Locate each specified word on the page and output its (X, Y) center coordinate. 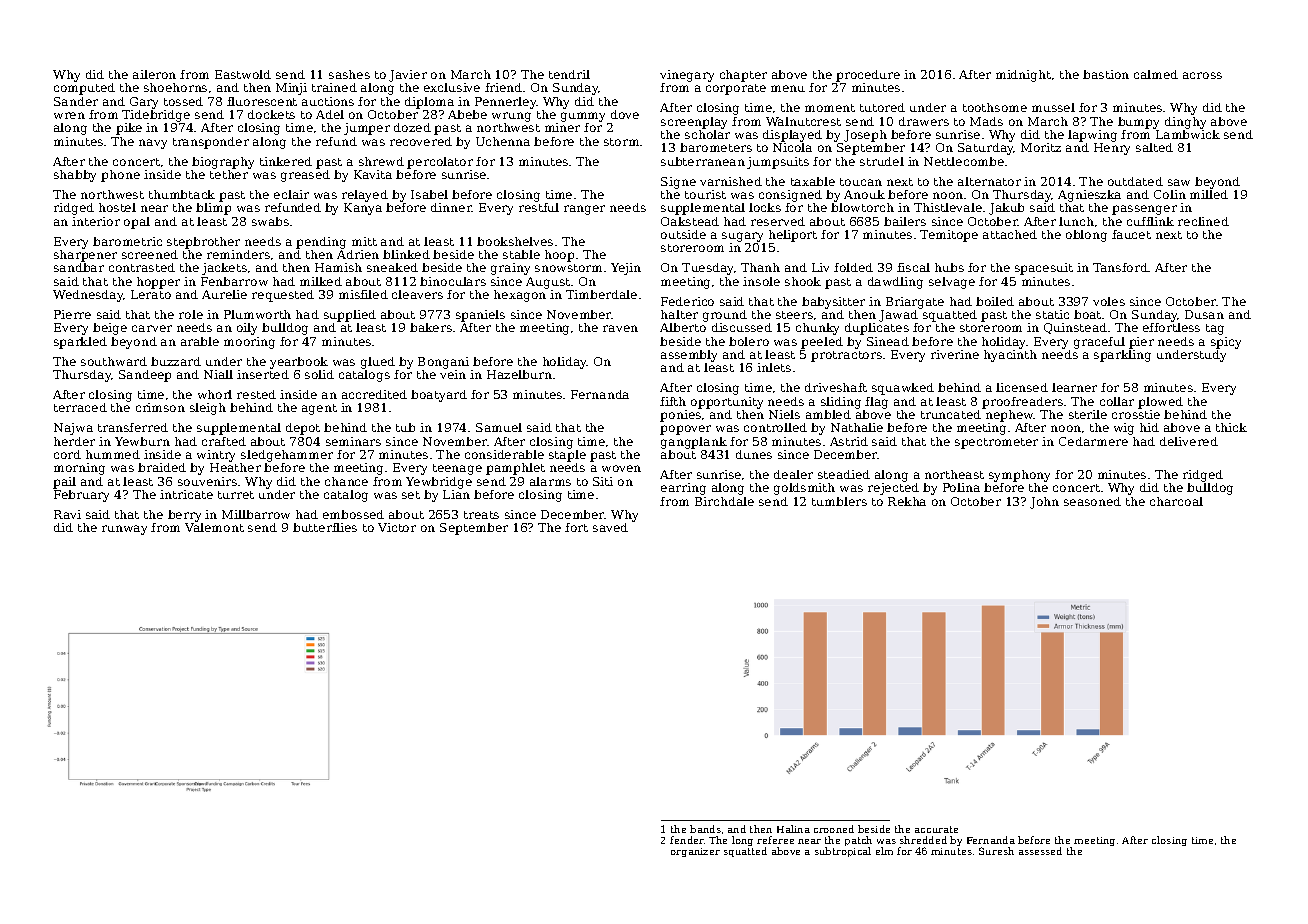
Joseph (865, 136)
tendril (569, 74)
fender (687, 840)
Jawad (898, 316)
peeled (822, 343)
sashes (349, 74)
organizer (695, 852)
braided (162, 467)
